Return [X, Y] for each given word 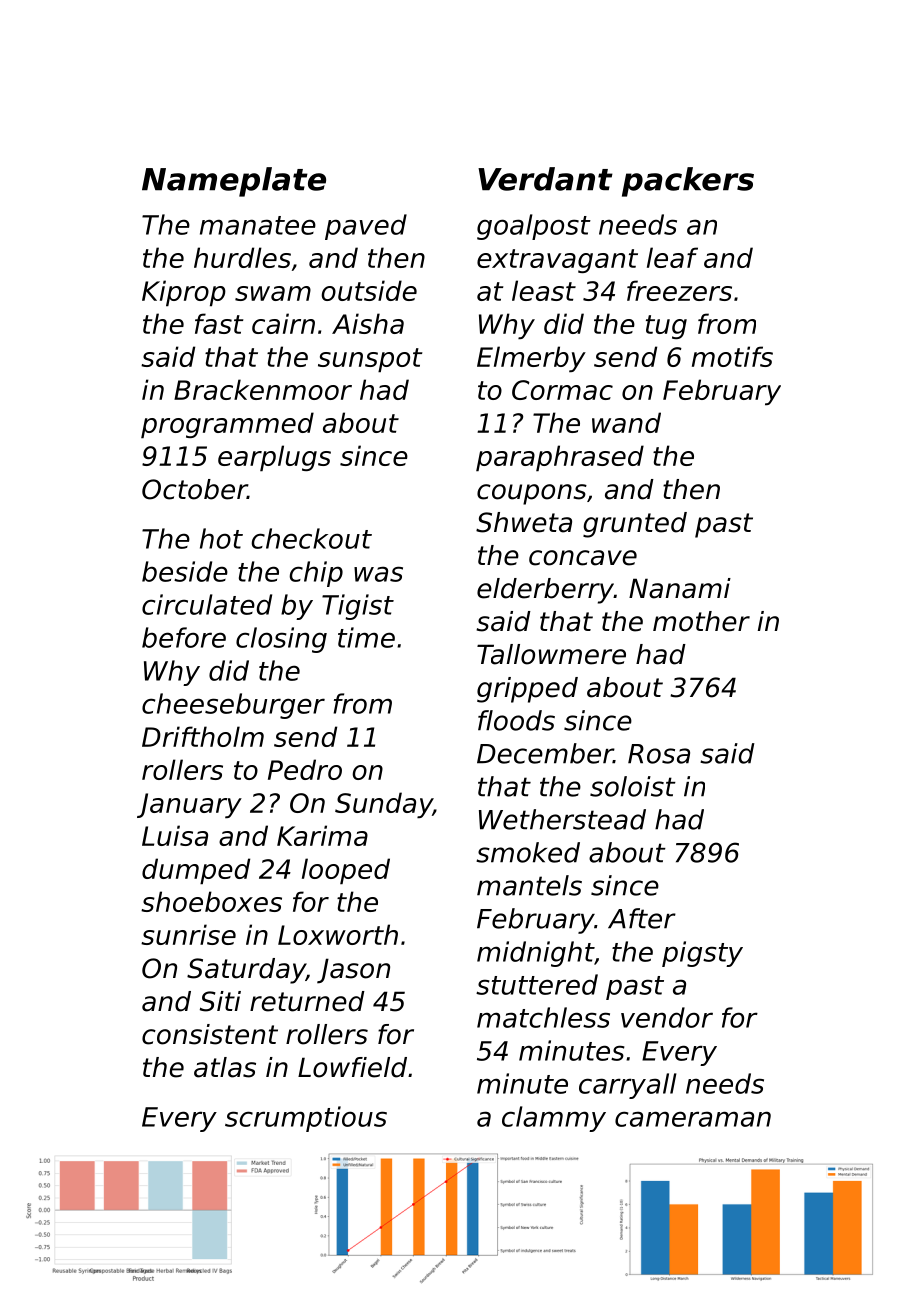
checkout [311, 538]
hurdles [242, 257]
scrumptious [306, 1119]
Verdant [545, 179]
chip [316, 574]
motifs [732, 356]
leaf [672, 257]
